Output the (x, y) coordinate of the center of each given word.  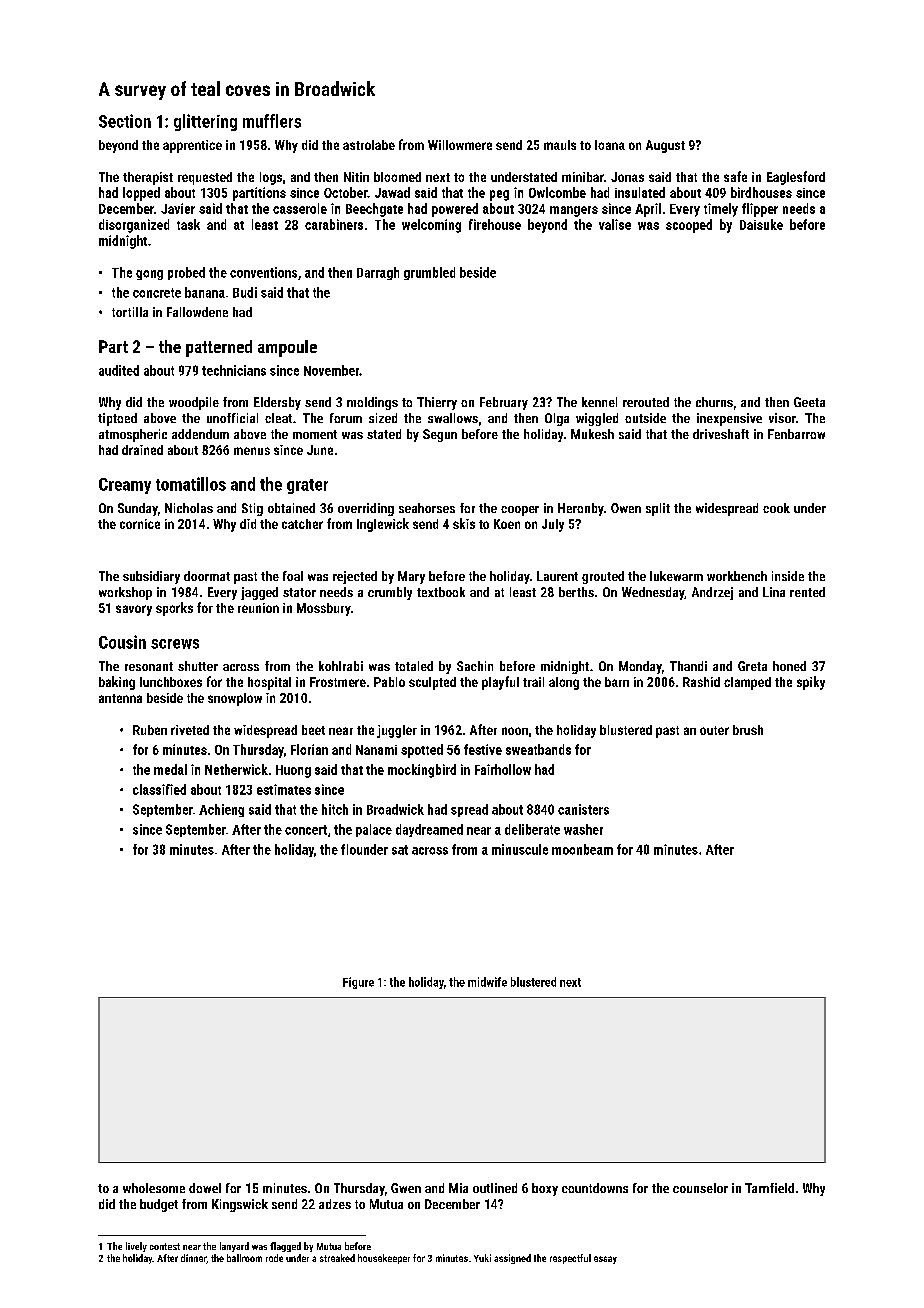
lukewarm (676, 576)
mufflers (272, 121)
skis (464, 523)
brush (748, 730)
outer (714, 730)
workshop (125, 593)
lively (136, 1247)
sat (400, 850)
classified (159, 789)
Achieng (221, 810)
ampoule (287, 348)
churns (714, 402)
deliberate (532, 829)
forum (346, 418)
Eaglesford (796, 178)
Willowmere (460, 145)
